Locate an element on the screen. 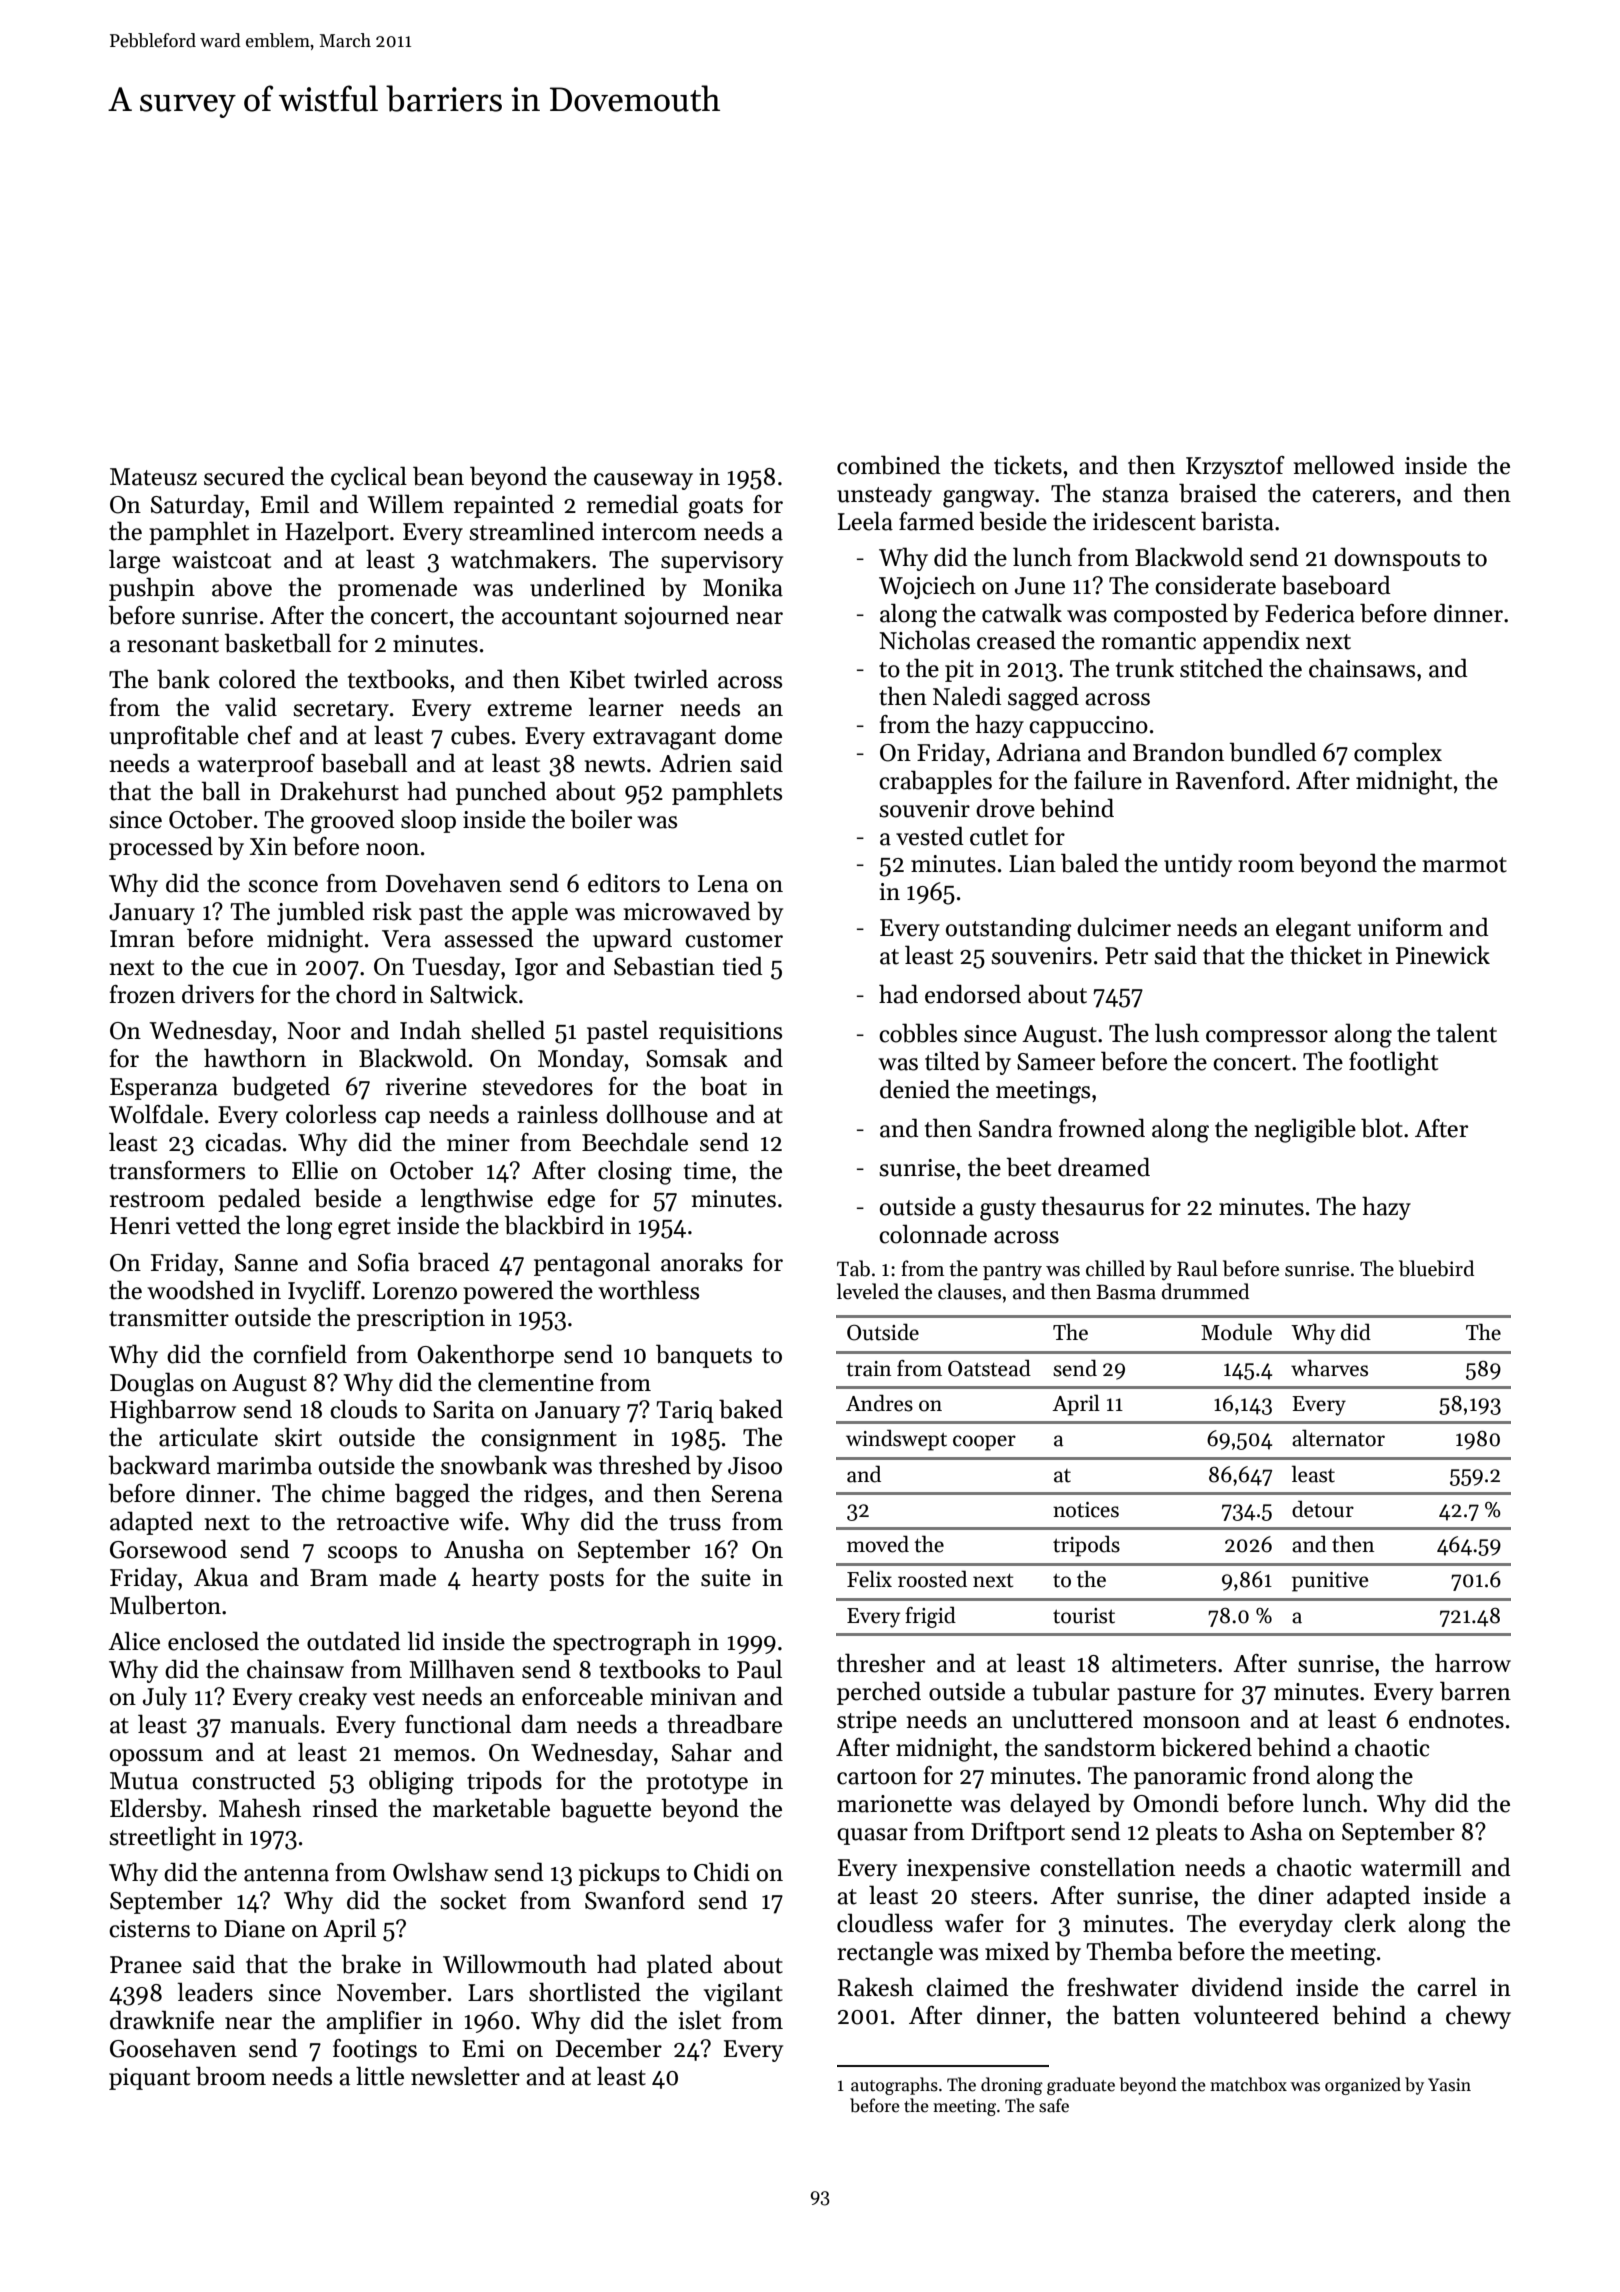 This screenshot has width=1620, height=2292. unsteady is located at coordinates (884, 495).
